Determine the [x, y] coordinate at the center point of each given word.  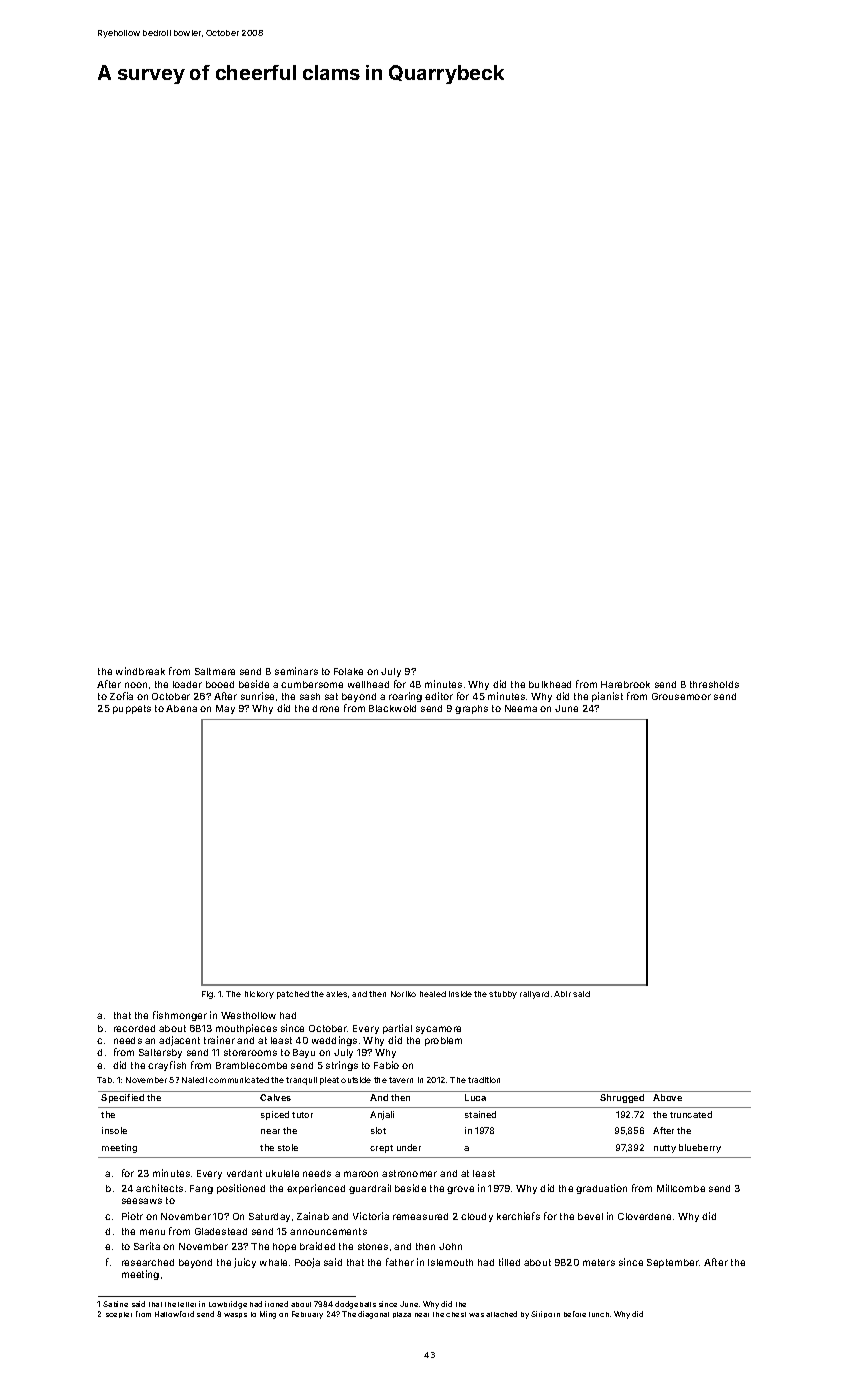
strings [342, 1066]
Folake [348, 671]
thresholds [714, 684]
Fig [207, 995]
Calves [275, 1097]
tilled [509, 1262]
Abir [562, 994]
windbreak [140, 671]
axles [336, 994]
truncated [691, 1114]
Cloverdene [644, 1216]
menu [152, 1232]
